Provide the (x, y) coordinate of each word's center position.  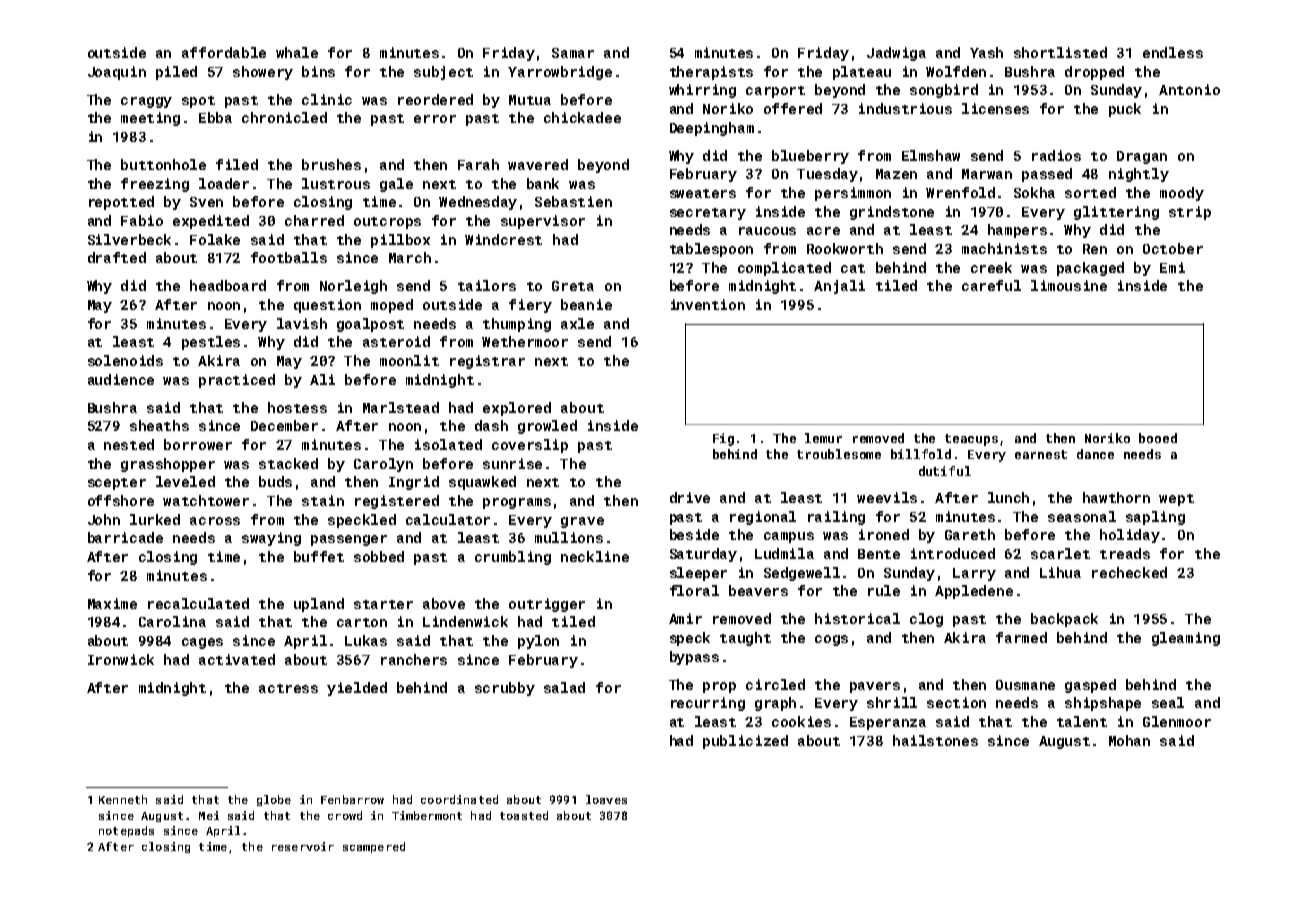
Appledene (974, 592)
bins (318, 71)
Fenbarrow (352, 799)
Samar (573, 53)
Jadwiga (896, 54)
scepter (117, 484)
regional (763, 518)
